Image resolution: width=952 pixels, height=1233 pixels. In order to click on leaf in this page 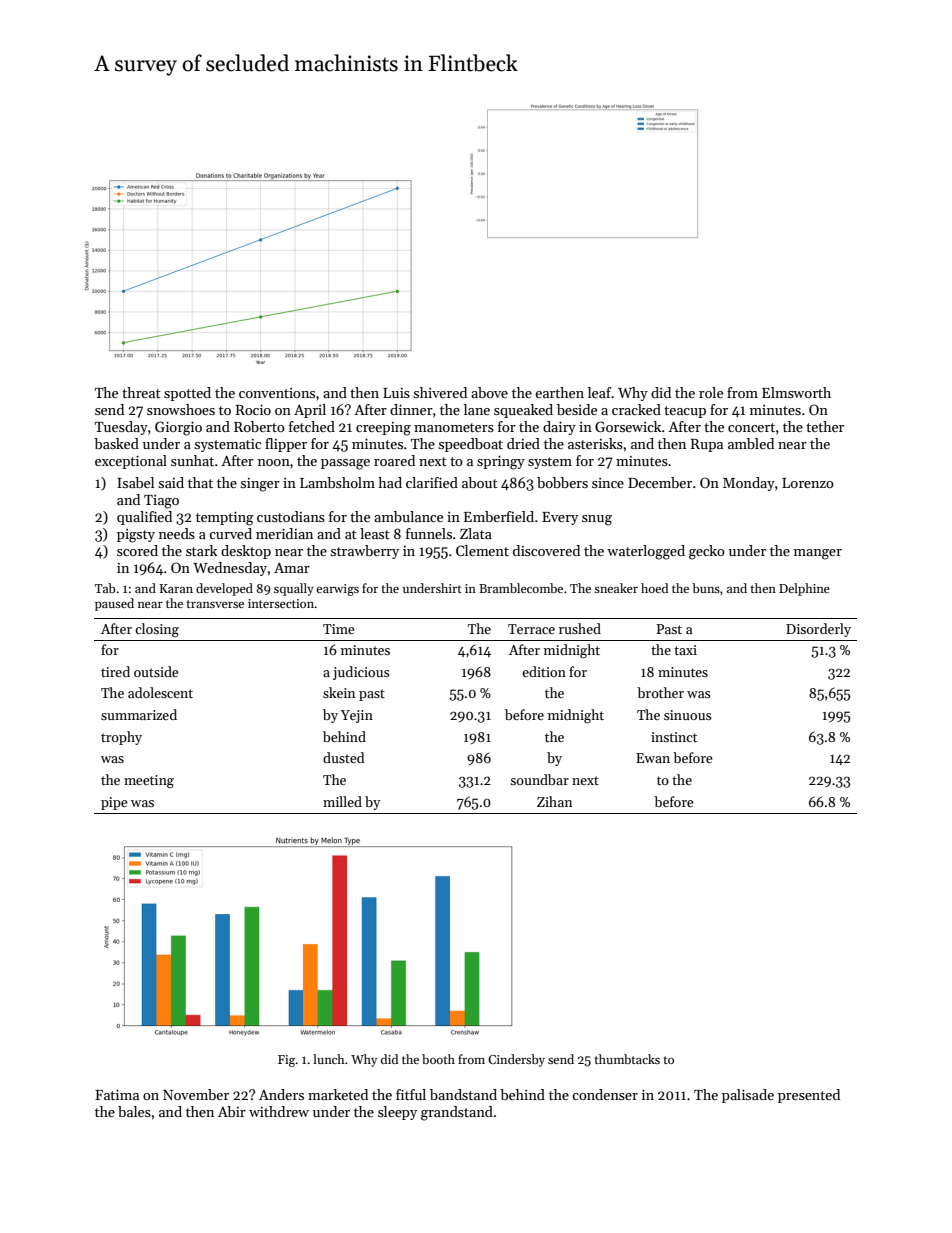, I will do `click(600, 392)`.
